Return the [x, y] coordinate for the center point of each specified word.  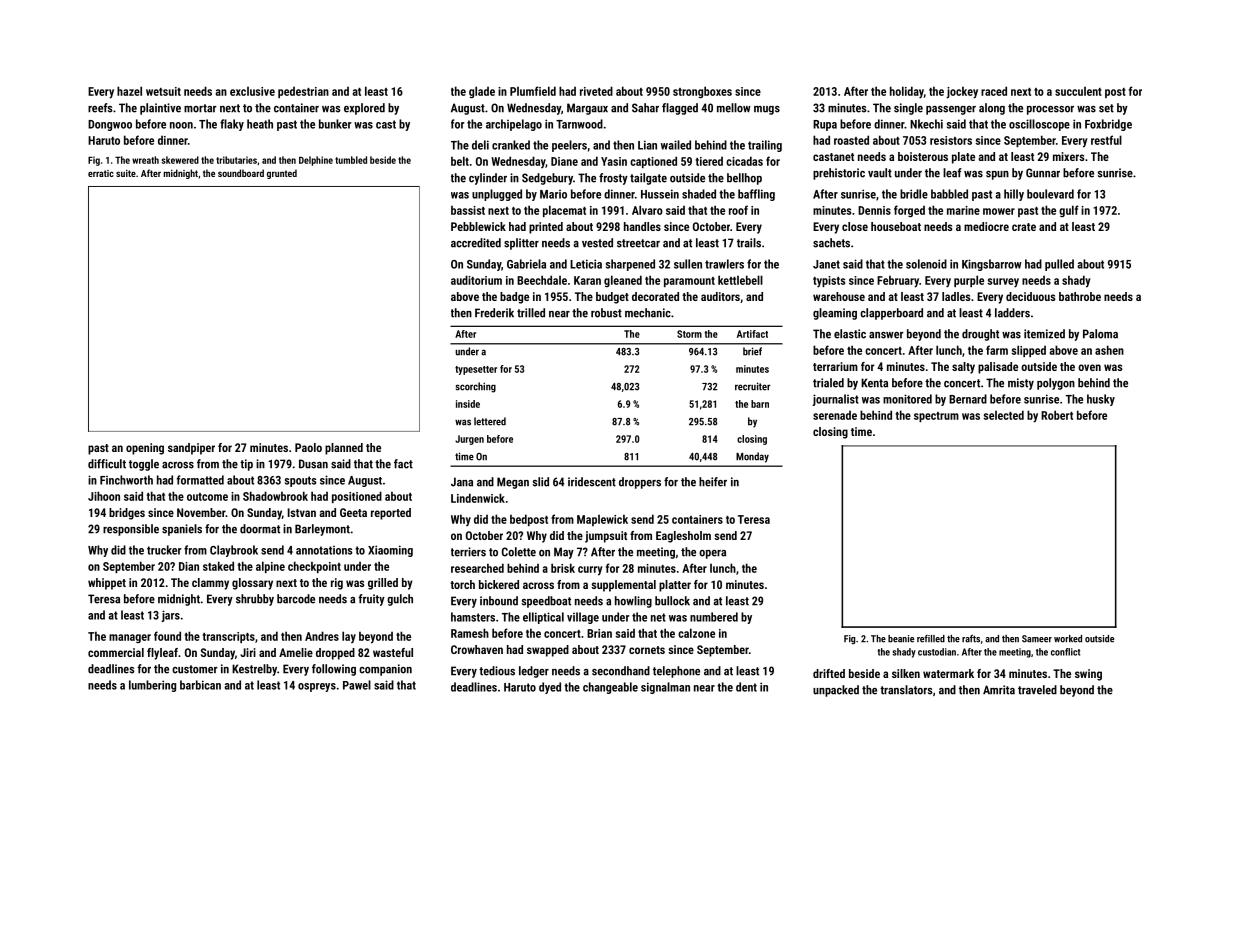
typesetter [476, 370]
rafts [971, 639]
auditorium [476, 280]
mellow [734, 108]
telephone [676, 672]
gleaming [835, 314]
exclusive [252, 91]
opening [145, 449]
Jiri [248, 652]
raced [994, 91]
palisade [998, 368]
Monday [752, 457]
